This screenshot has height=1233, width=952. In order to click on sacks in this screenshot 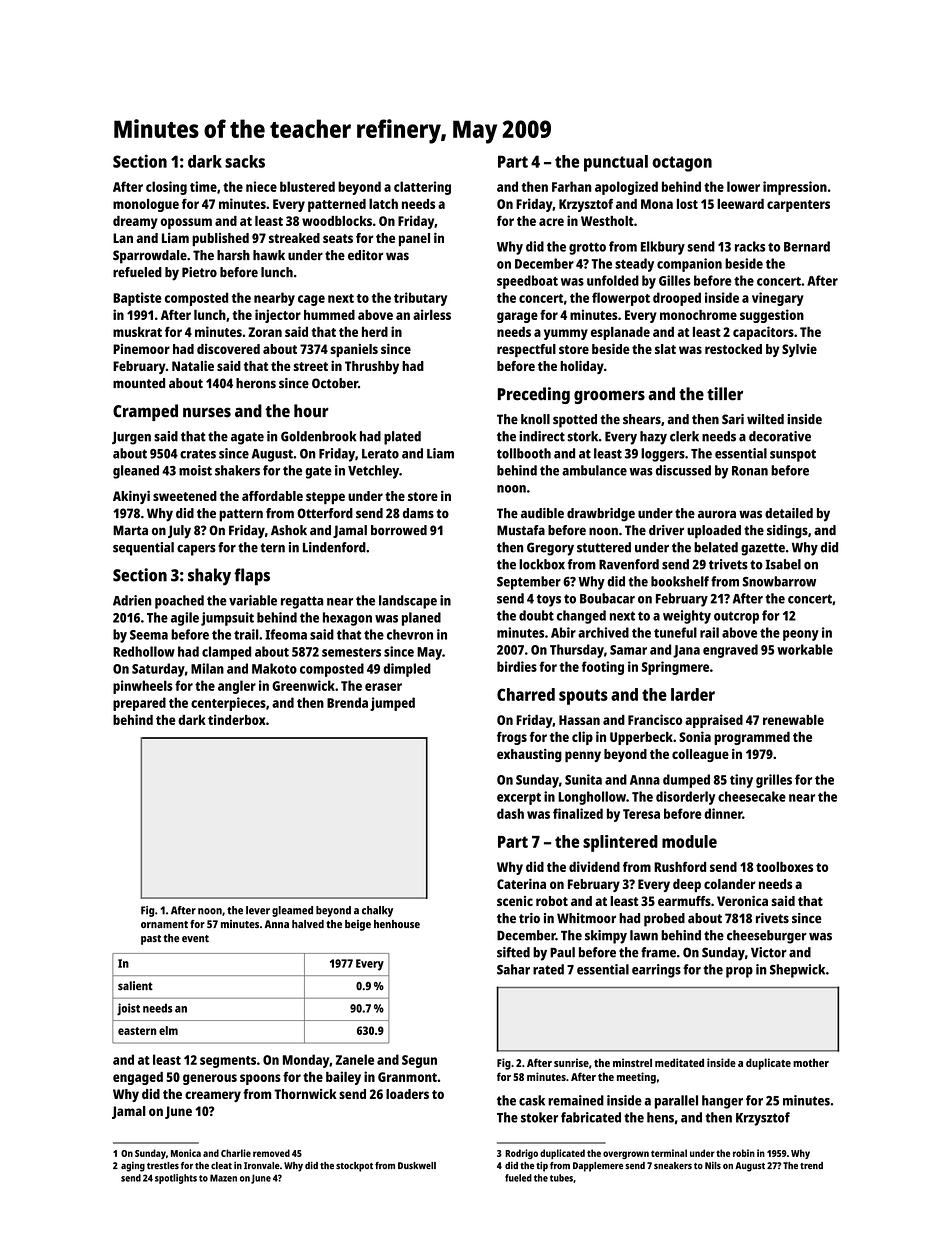, I will do `click(245, 161)`.
